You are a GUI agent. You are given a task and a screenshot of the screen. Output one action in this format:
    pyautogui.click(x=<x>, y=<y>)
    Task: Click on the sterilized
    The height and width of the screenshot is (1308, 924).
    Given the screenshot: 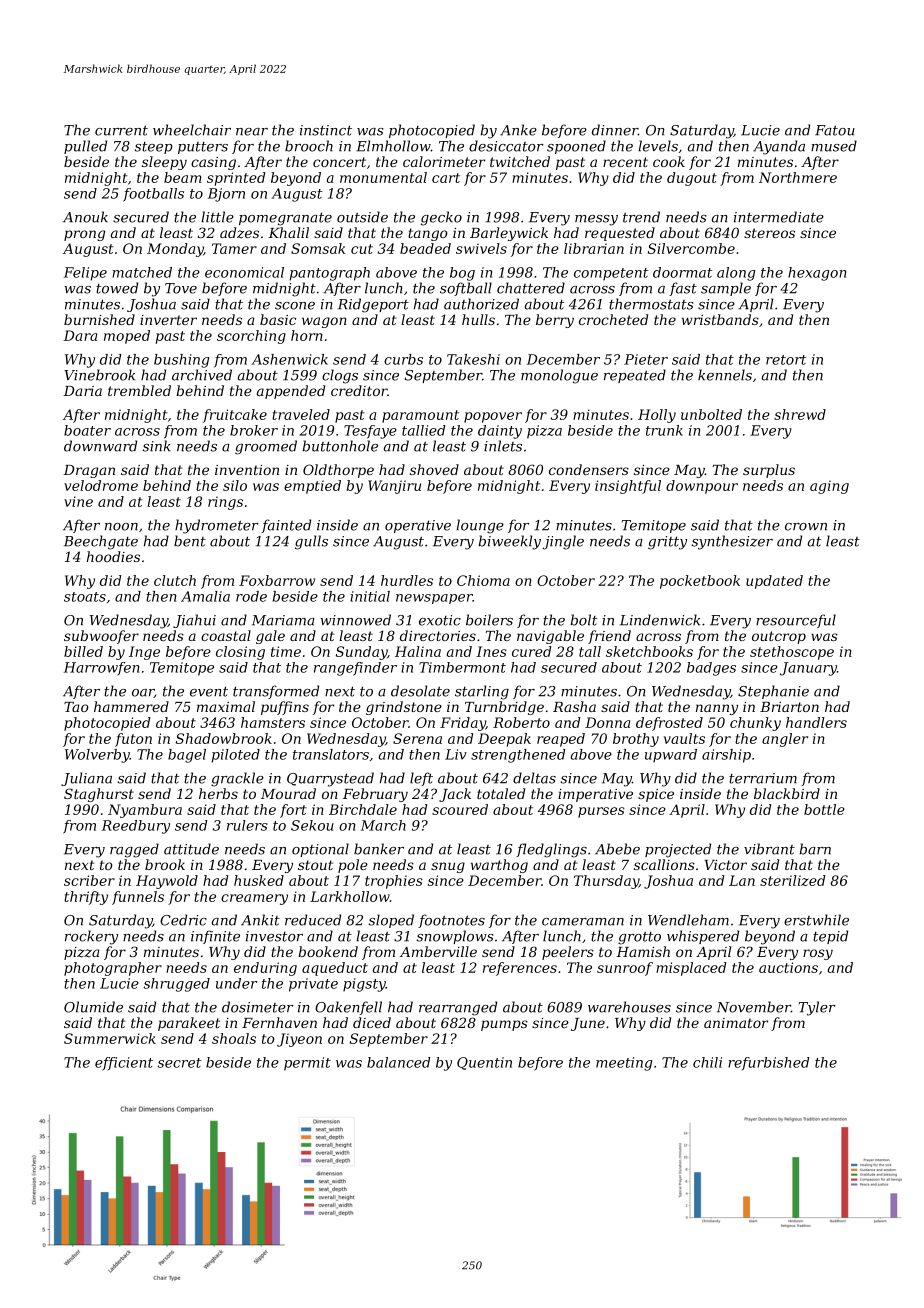 What is the action you would take?
    pyautogui.click(x=793, y=880)
